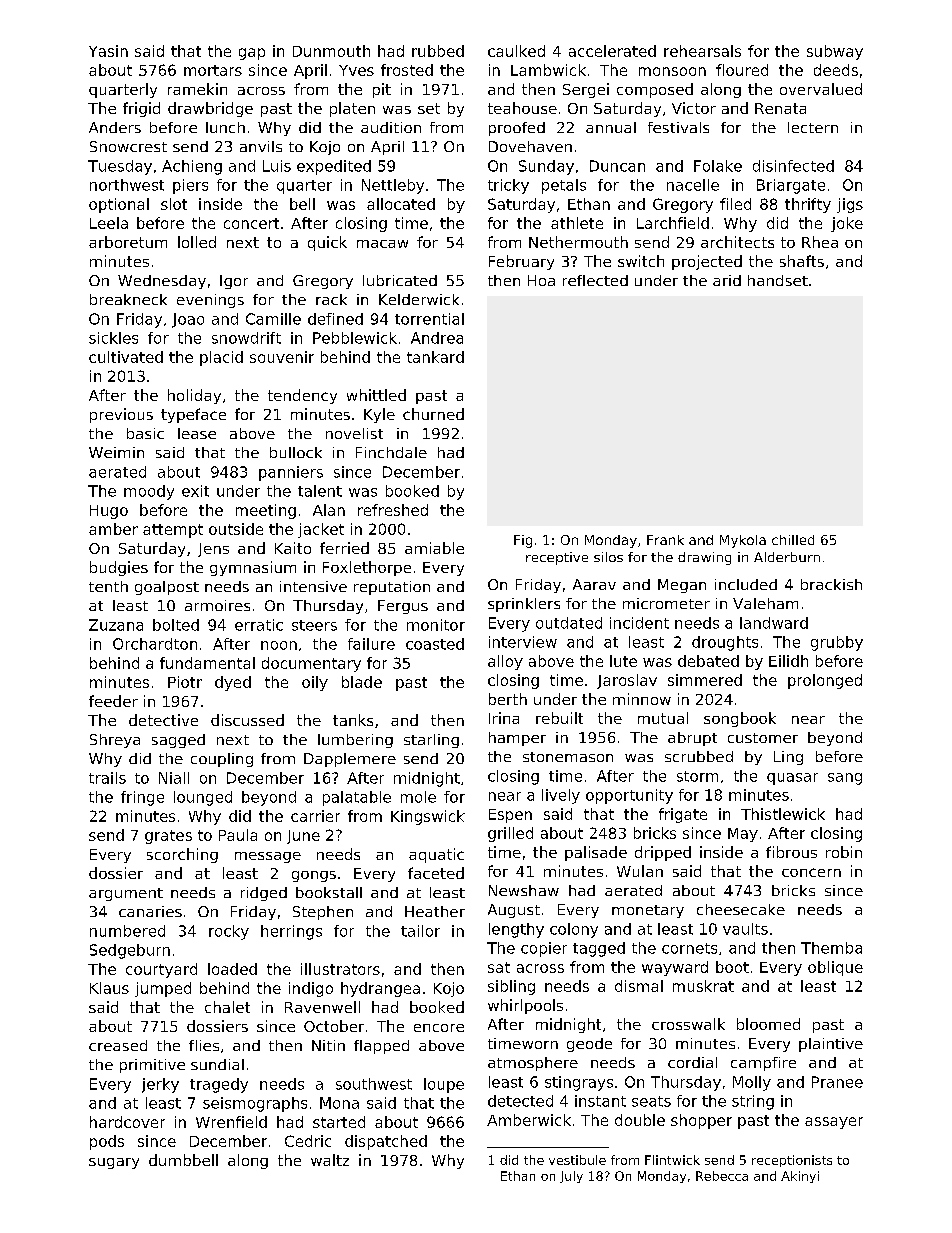  What do you see at coordinates (331, 51) in the page?
I see `Dunmouth` at bounding box center [331, 51].
